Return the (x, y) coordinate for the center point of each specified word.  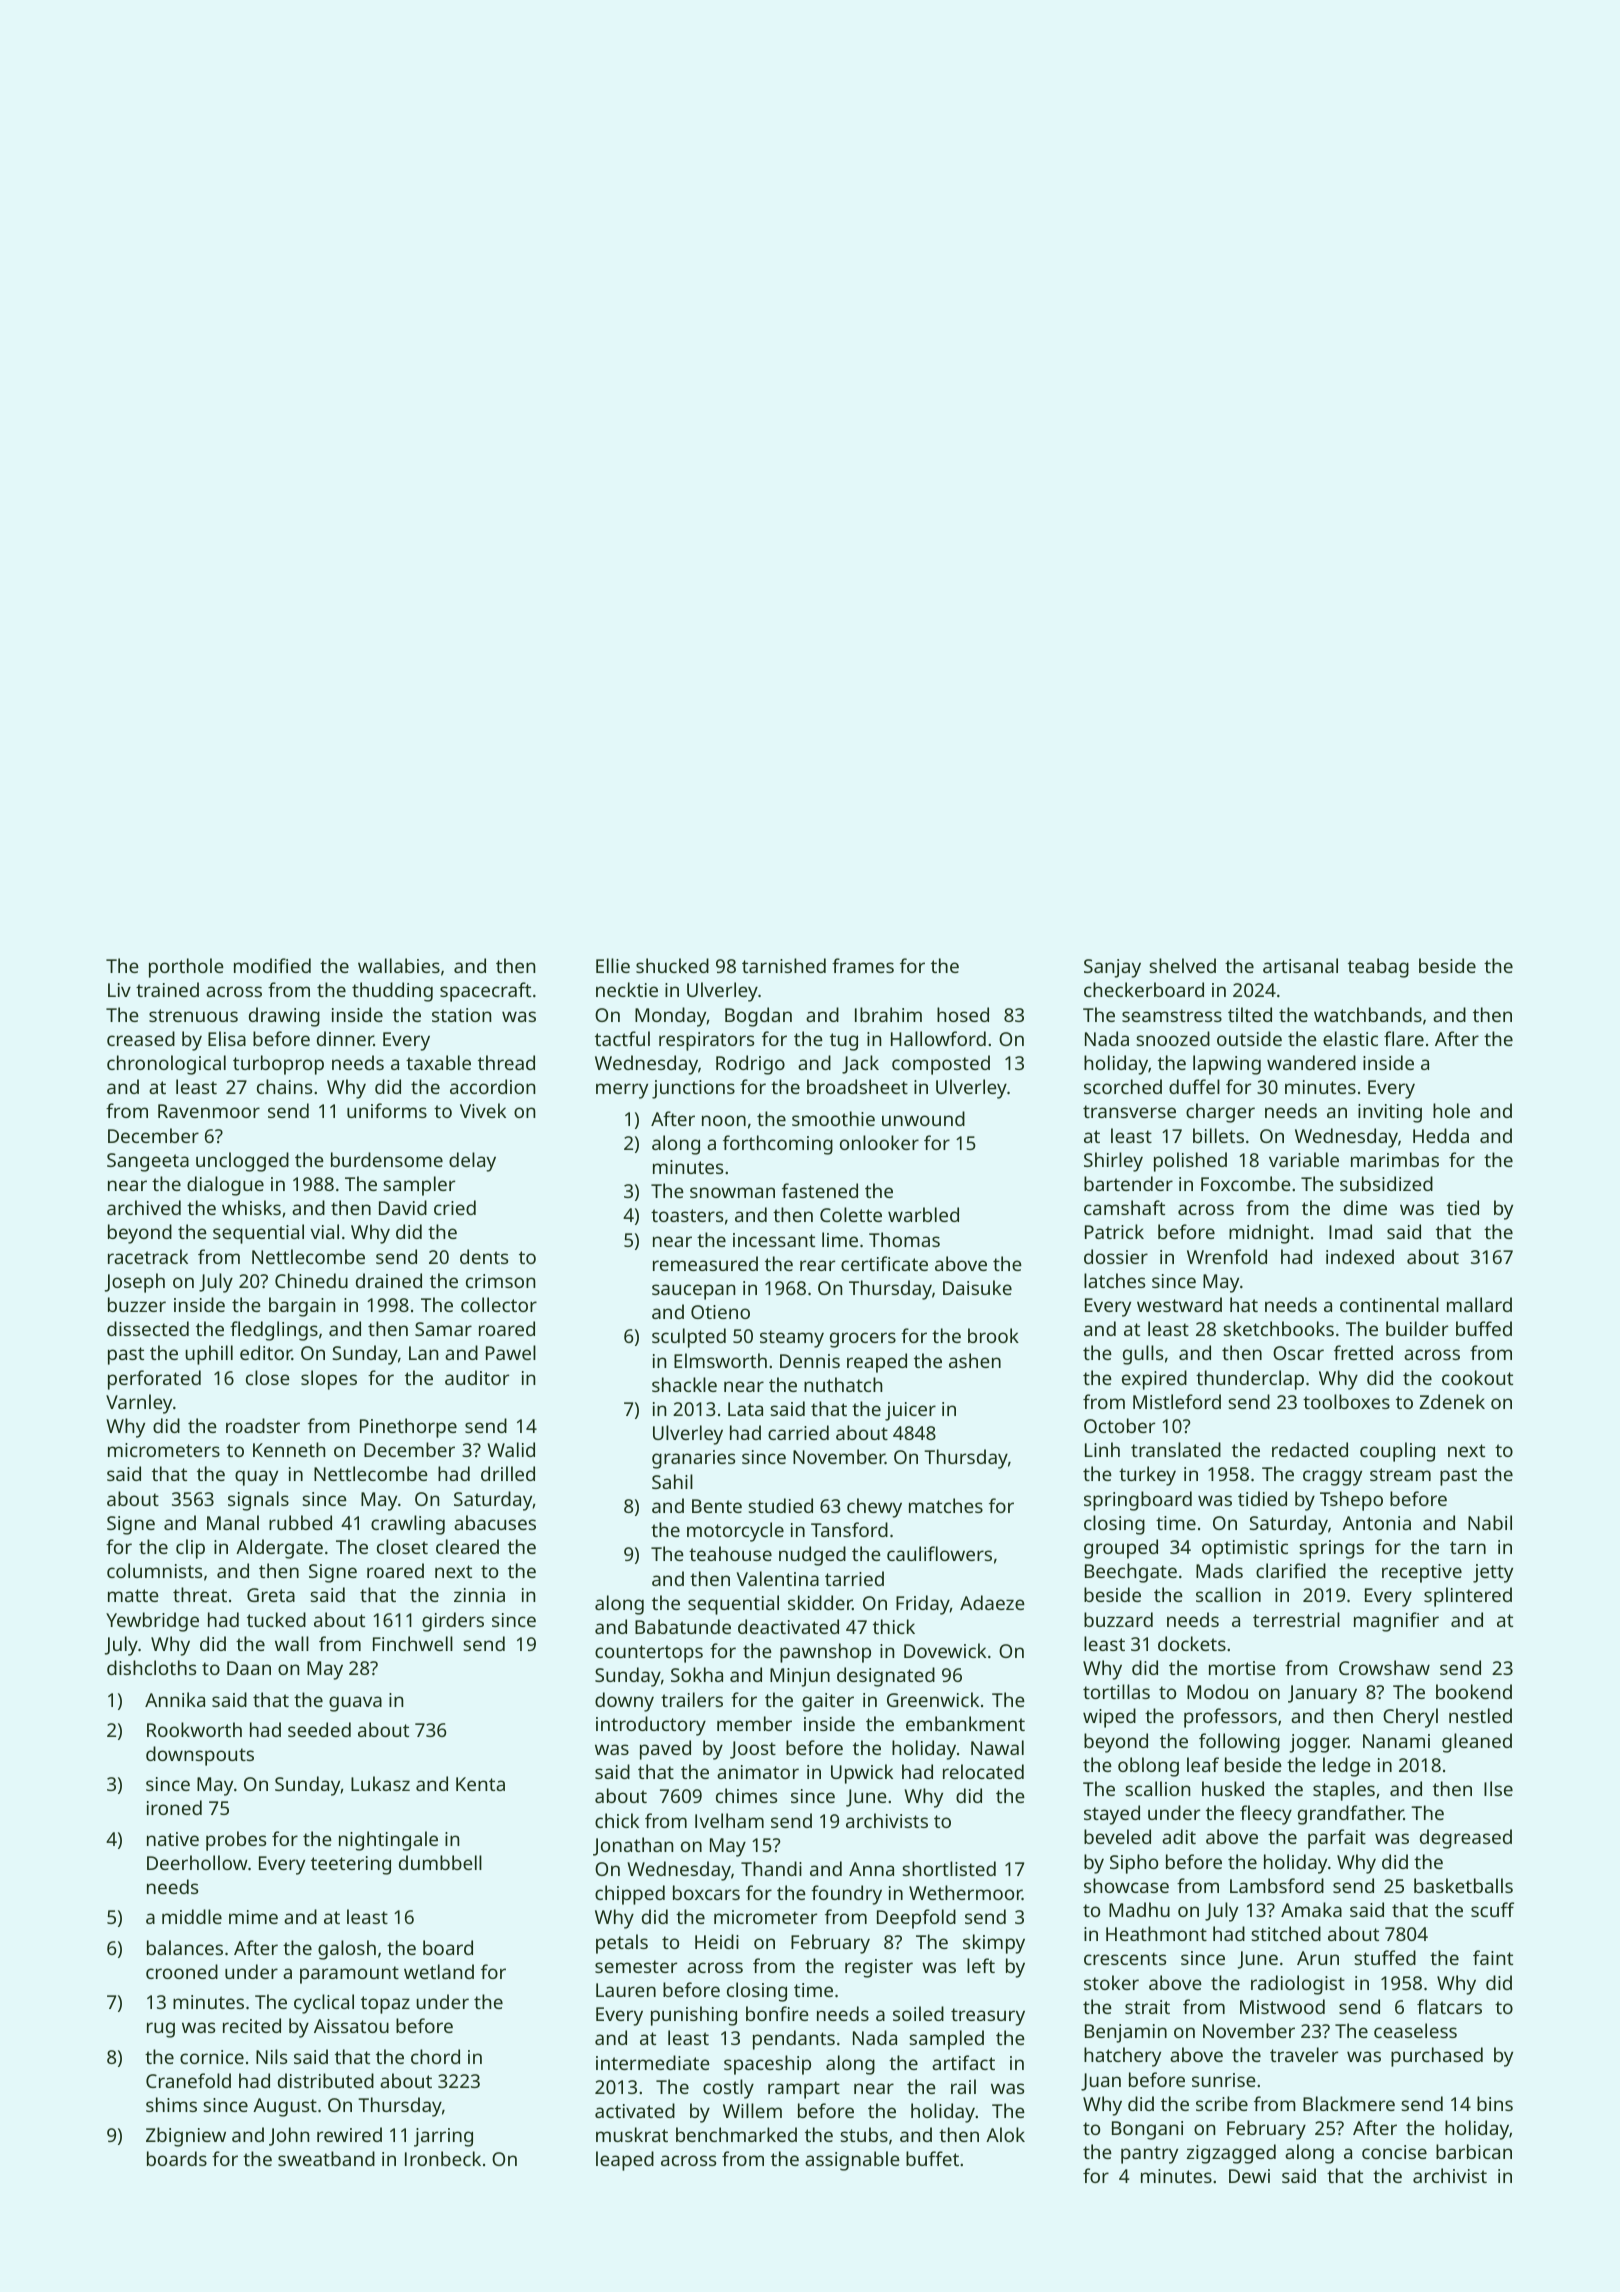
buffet (932, 2158)
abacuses (495, 1522)
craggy (1332, 1478)
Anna (871, 1869)
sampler (419, 1186)
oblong (1148, 1767)
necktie (627, 989)
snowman (732, 1192)
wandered (1311, 1062)
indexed (1360, 1256)
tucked (276, 1619)
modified (272, 965)
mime (253, 1917)
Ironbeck (443, 2158)
